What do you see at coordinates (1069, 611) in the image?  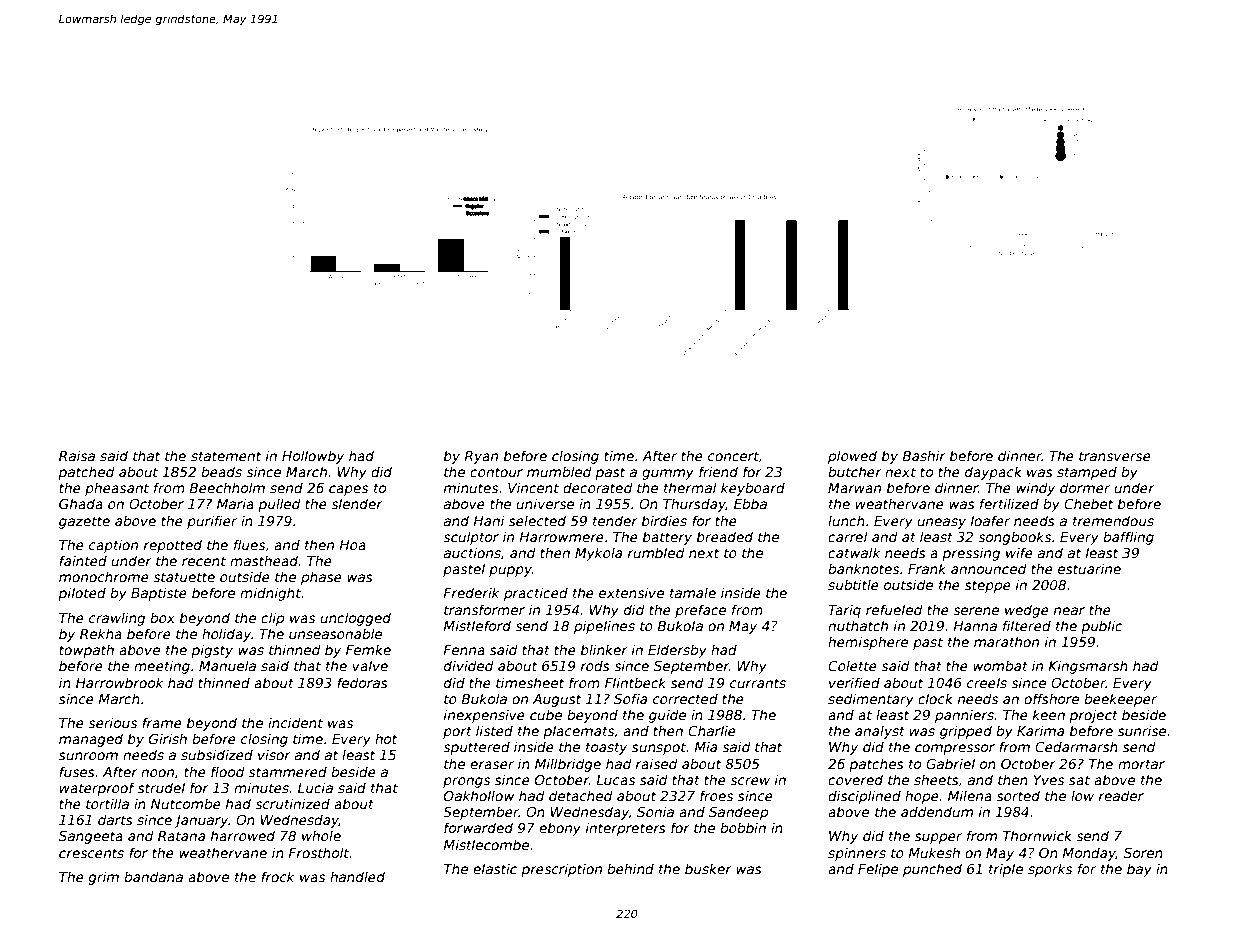 I see `near` at bounding box center [1069, 611].
